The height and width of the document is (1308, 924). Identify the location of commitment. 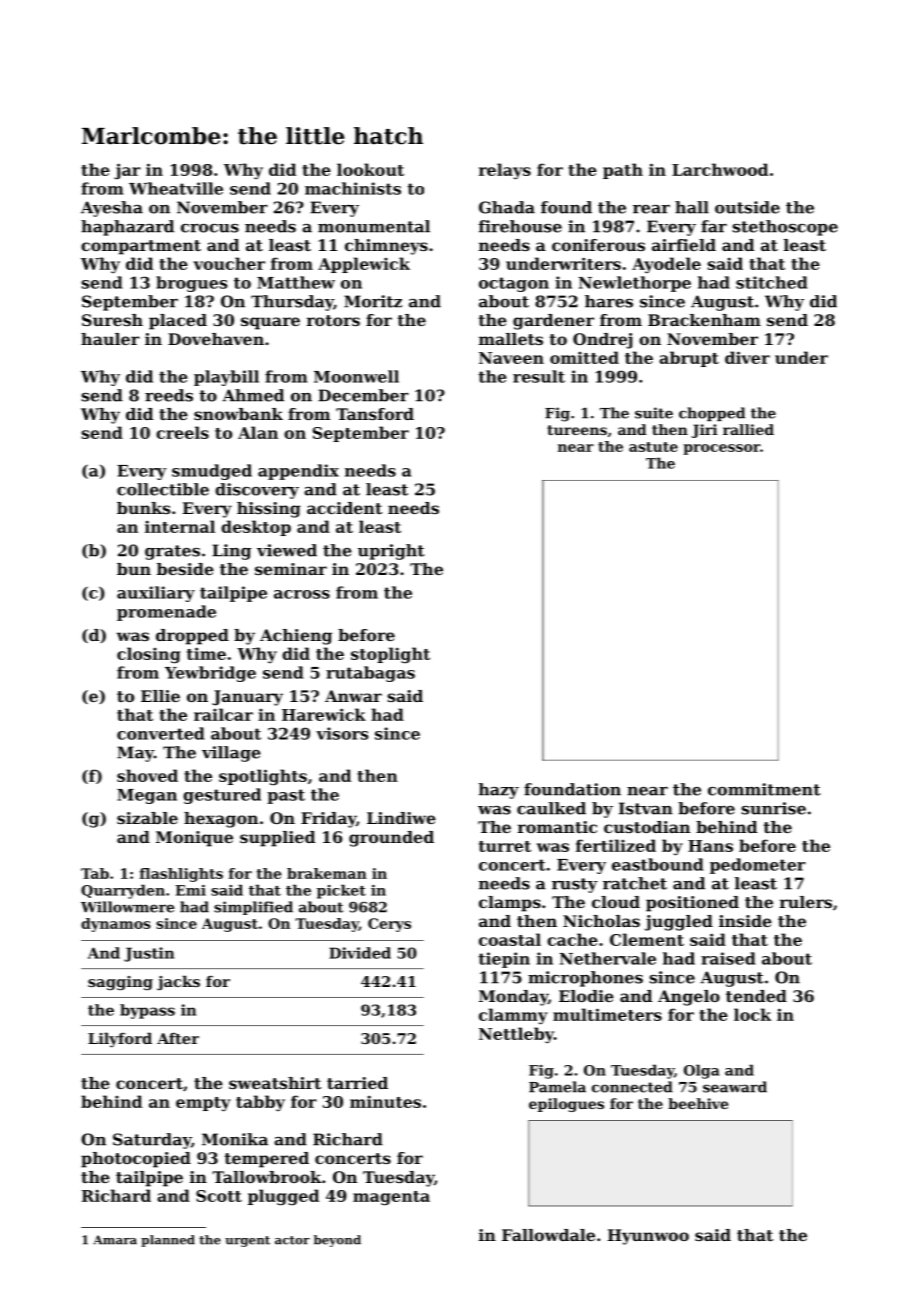
(764, 789).
